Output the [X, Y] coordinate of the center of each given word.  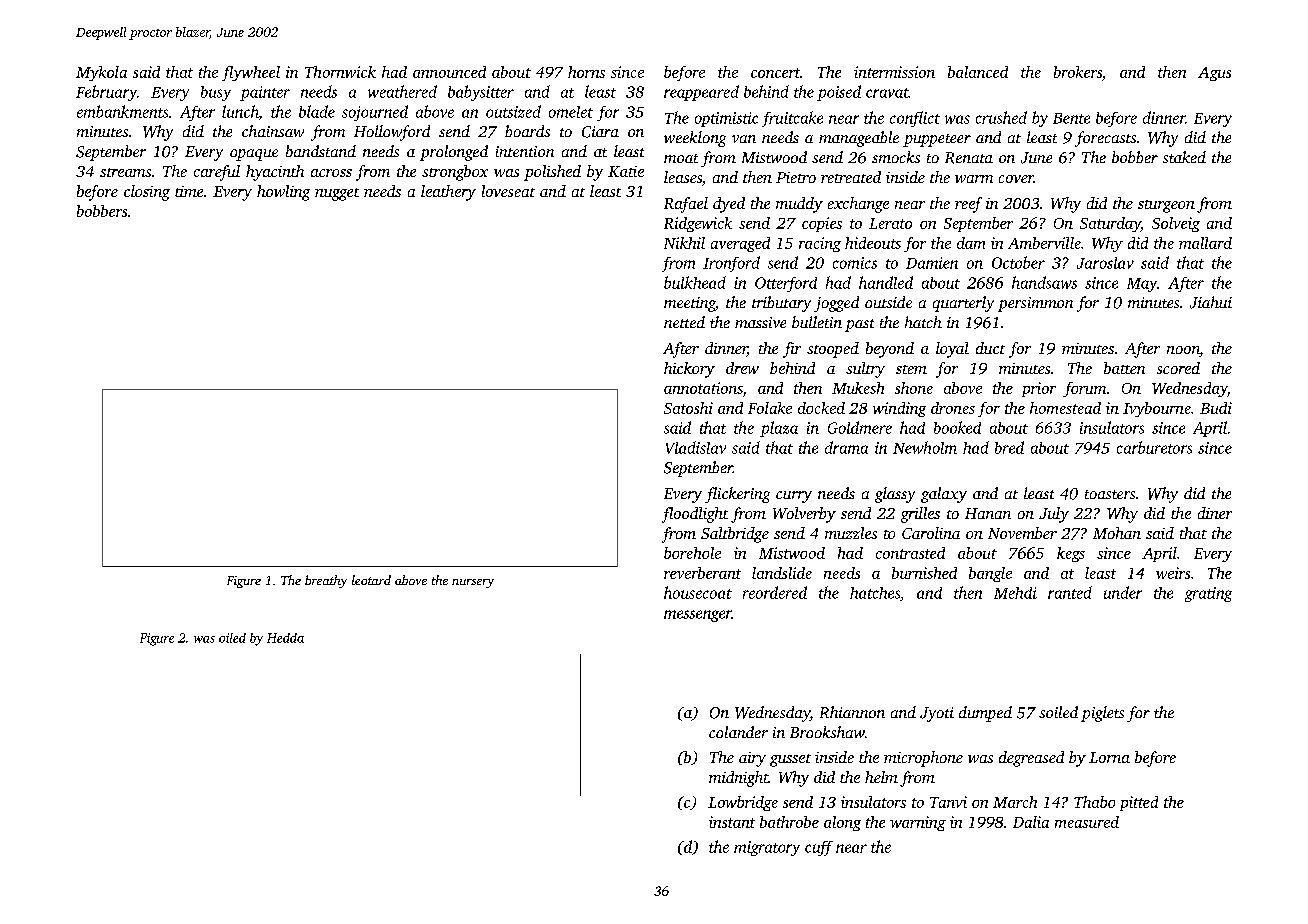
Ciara [600, 132]
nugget [337, 194]
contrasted [910, 553]
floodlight [695, 515]
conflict [915, 119]
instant [732, 822]
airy [752, 759]
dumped [985, 714]
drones [953, 408]
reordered [775, 592]
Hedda [285, 638]
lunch [240, 111]
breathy [326, 581]
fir [792, 350]
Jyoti [937, 714]
